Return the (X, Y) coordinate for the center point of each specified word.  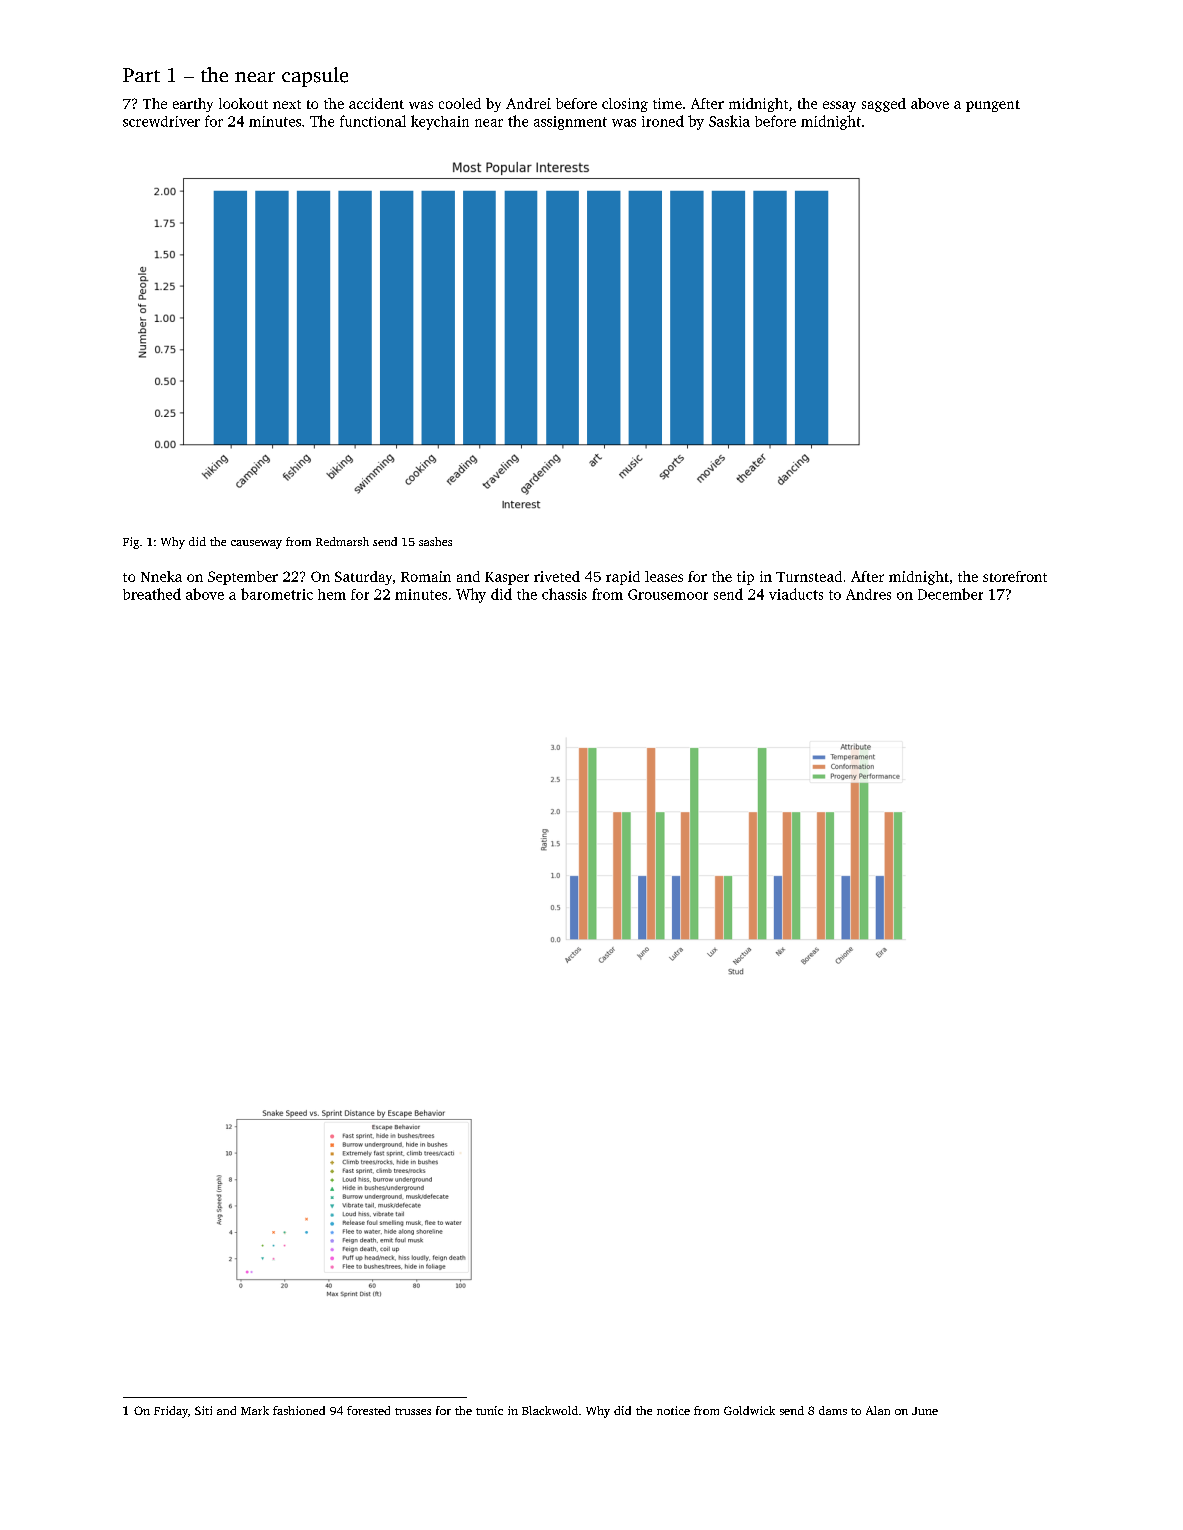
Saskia (729, 121)
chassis (564, 594)
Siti (203, 1410)
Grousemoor (668, 594)
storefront (1015, 576)
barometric (277, 594)
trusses (413, 1411)
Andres (868, 594)
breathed (152, 594)
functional (373, 121)
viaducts (796, 594)
